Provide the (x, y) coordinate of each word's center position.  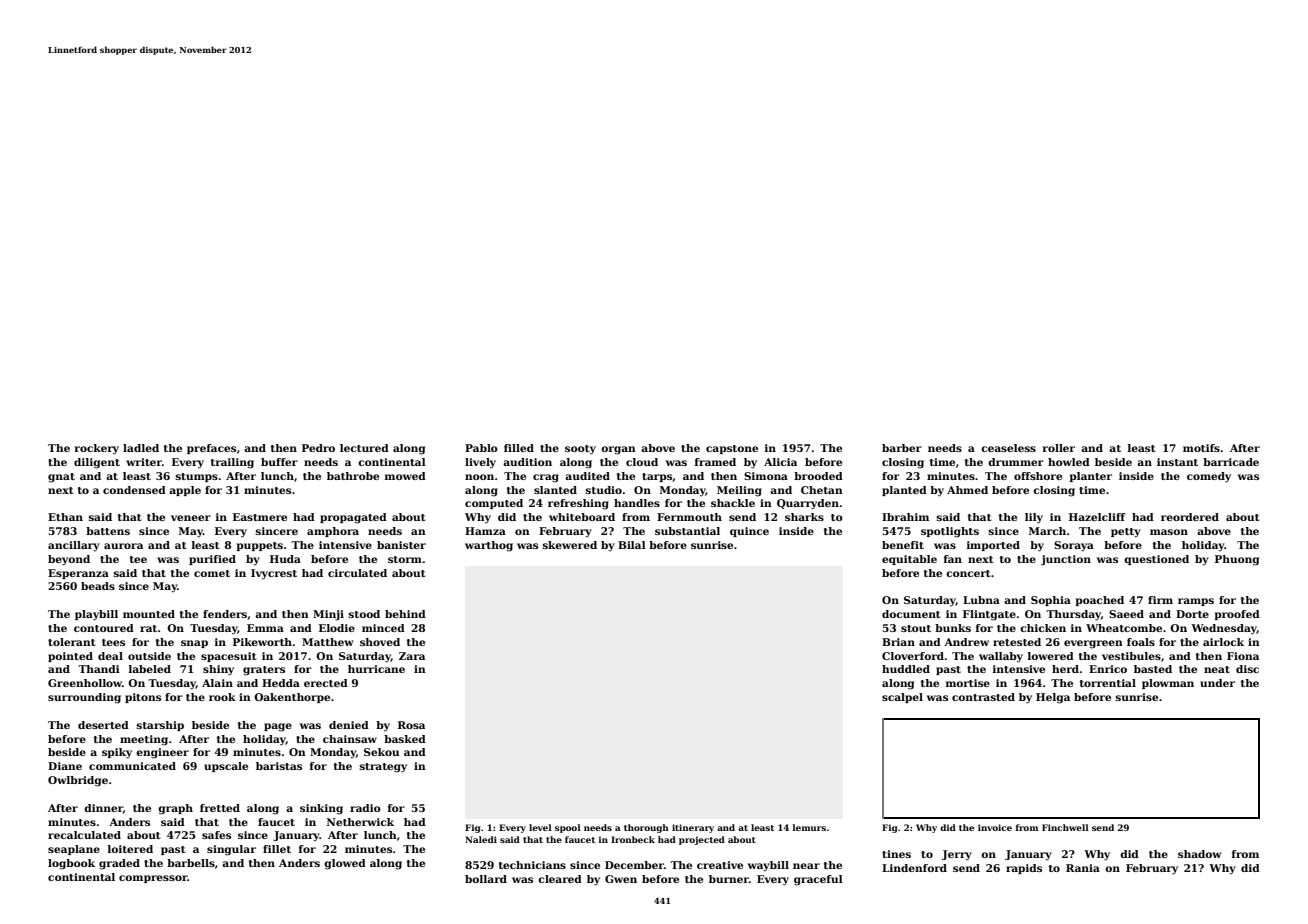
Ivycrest (274, 574)
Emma (265, 628)
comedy (1209, 477)
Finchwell (1065, 827)
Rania (1083, 868)
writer (144, 462)
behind (405, 614)
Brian (898, 642)
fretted (220, 808)
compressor (153, 879)
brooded (818, 476)
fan (953, 559)
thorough (646, 828)
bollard (486, 879)
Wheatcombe (1124, 628)
